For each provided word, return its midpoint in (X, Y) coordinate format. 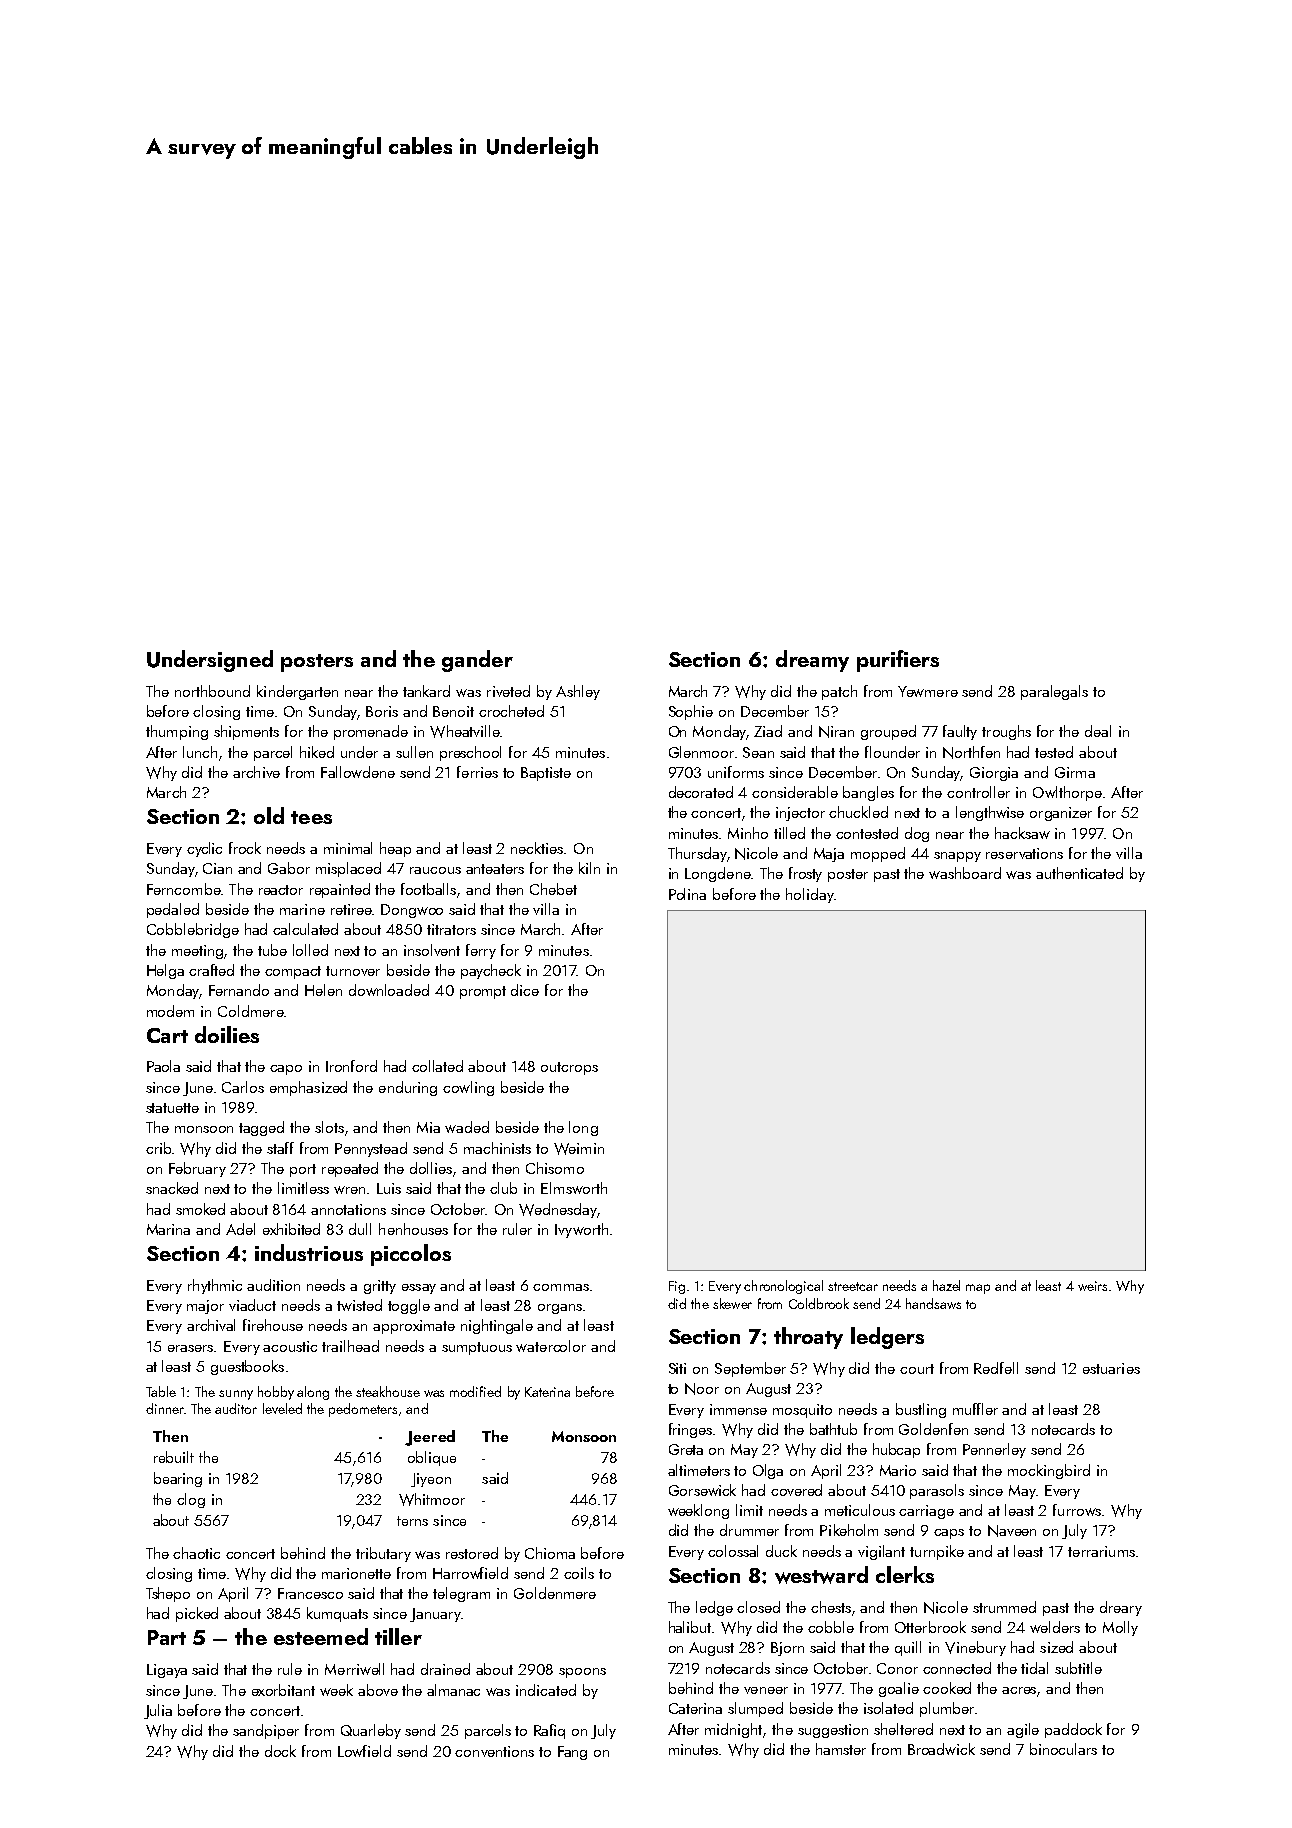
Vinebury (975, 1648)
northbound (212, 691)
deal (1098, 731)
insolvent (432, 950)
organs (560, 1309)
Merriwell (354, 1669)
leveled (282, 1408)
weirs (1092, 1286)
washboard (965, 873)
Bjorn (787, 1649)
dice (525, 990)
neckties (537, 848)
